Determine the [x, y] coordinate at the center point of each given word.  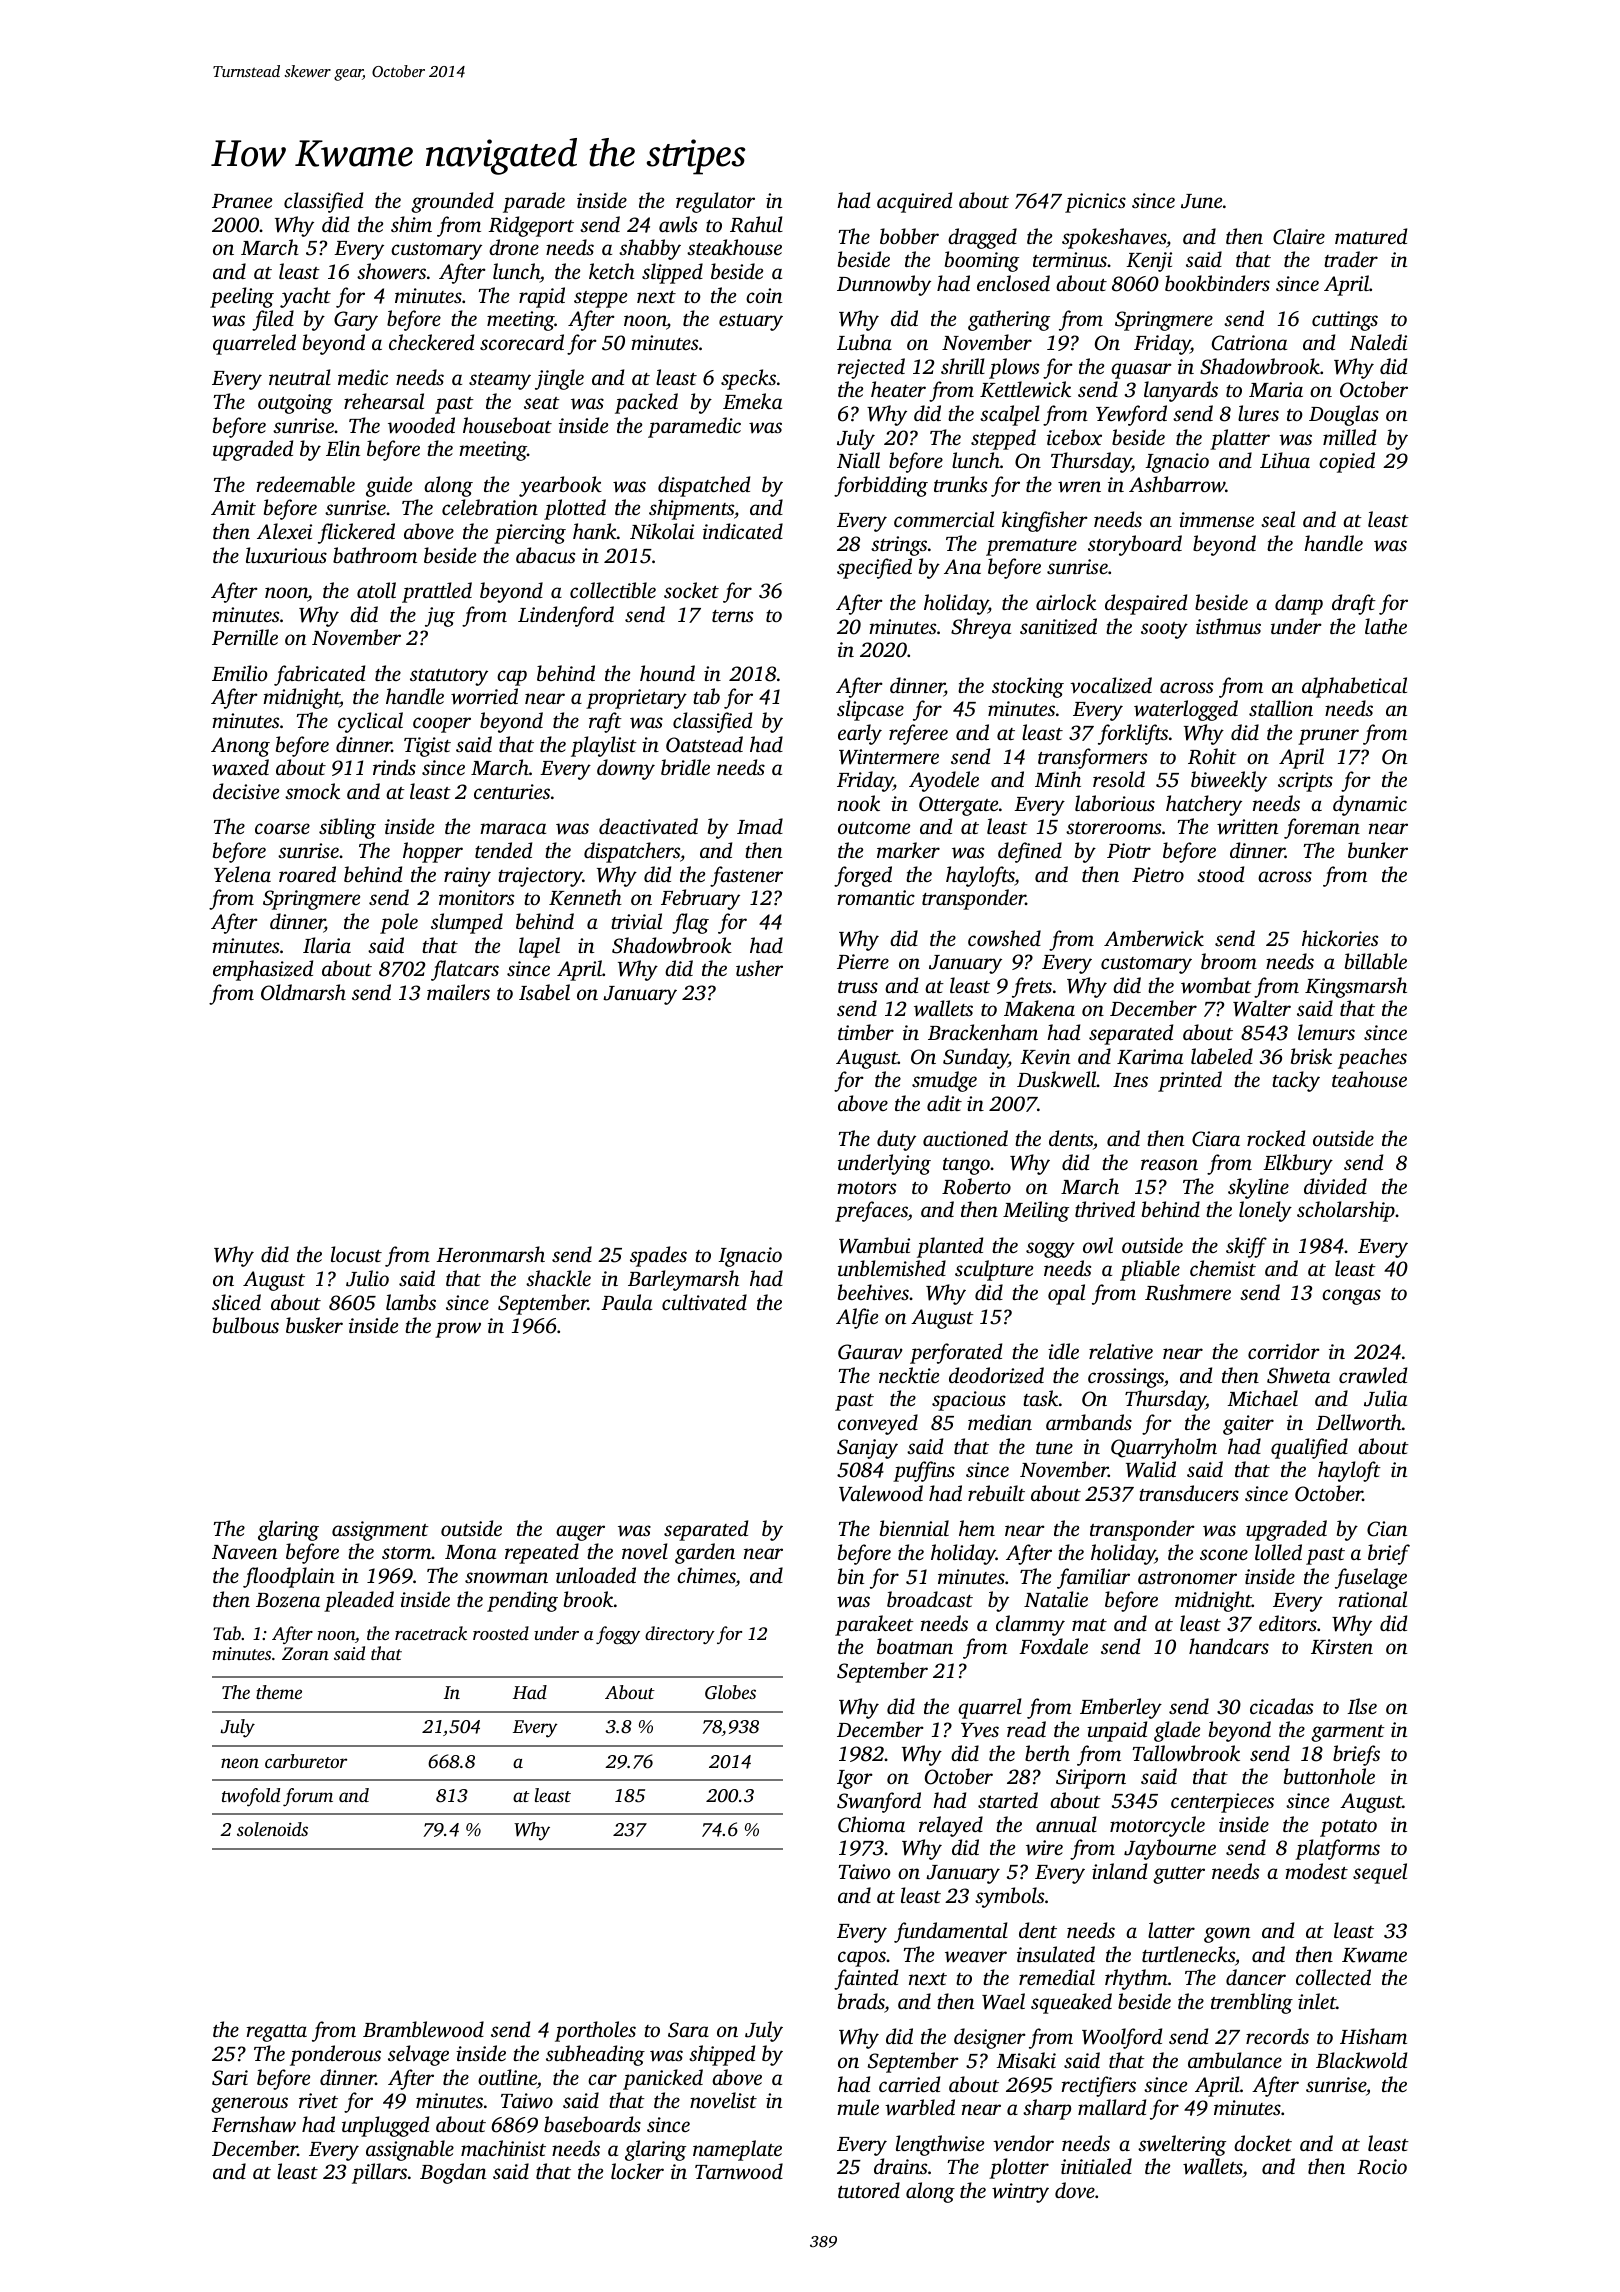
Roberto [976, 1186]
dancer [1256, 1977]
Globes [730, 1692]
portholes [595, 2031]
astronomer [1187, 1578]
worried [484, 696]
